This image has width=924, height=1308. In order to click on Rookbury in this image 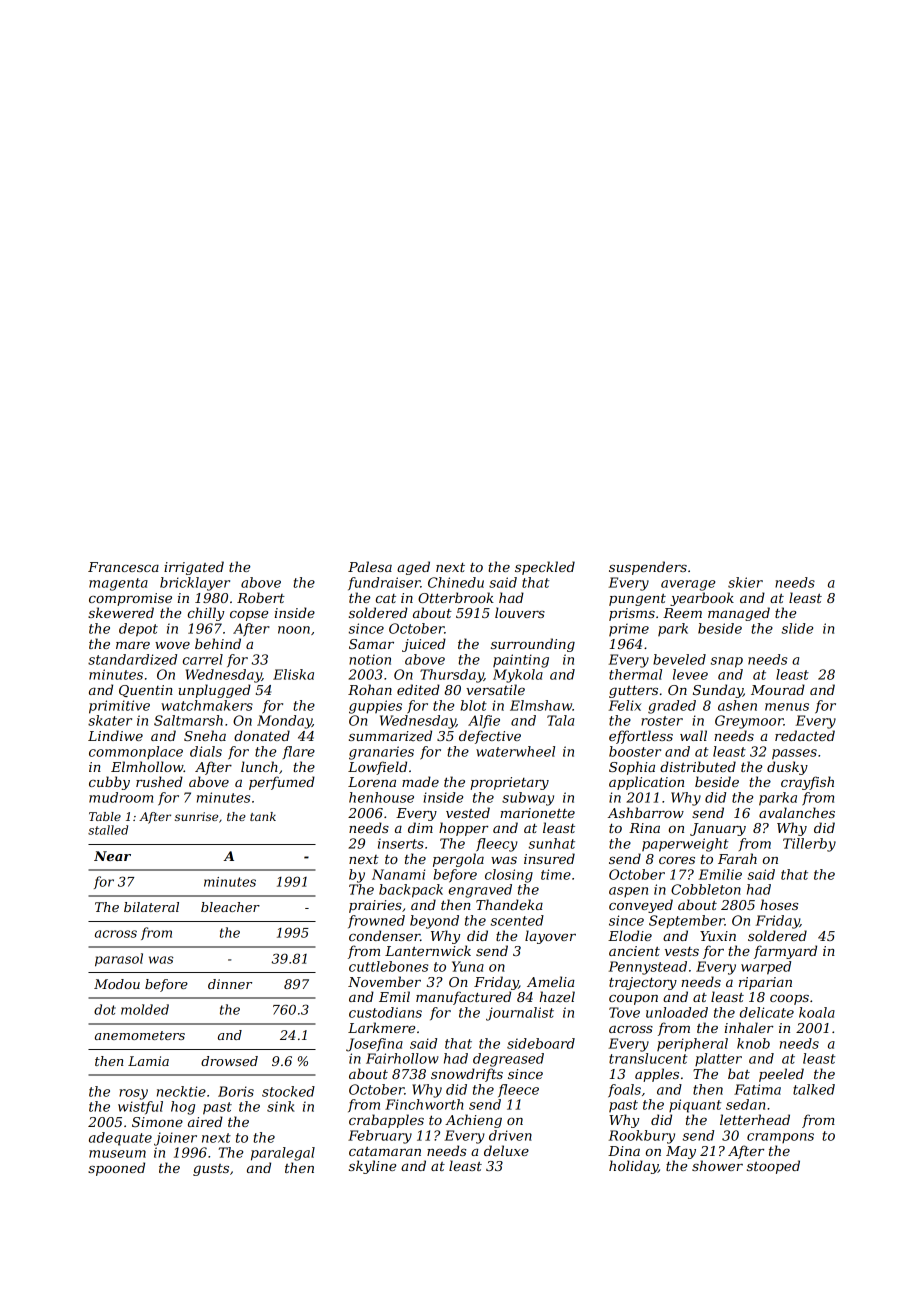, I will do `click(641, 1137)`.
